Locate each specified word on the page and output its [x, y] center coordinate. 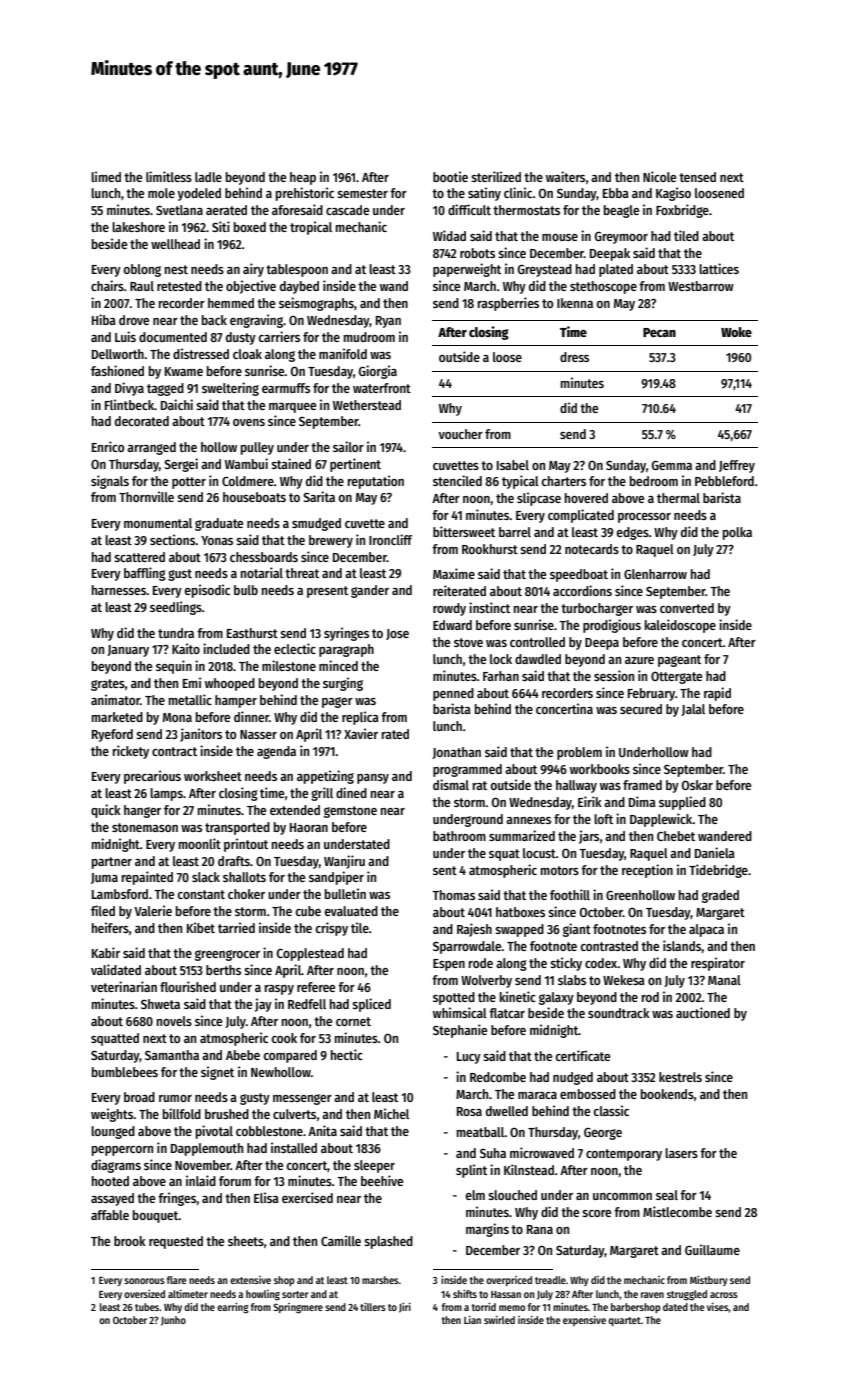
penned [453, 694]
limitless [169, 176]
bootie [450, 176]
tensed [697, 177]
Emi [192, 682]
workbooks [600, 769]
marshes [380, 1280]
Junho [173, 1321]
